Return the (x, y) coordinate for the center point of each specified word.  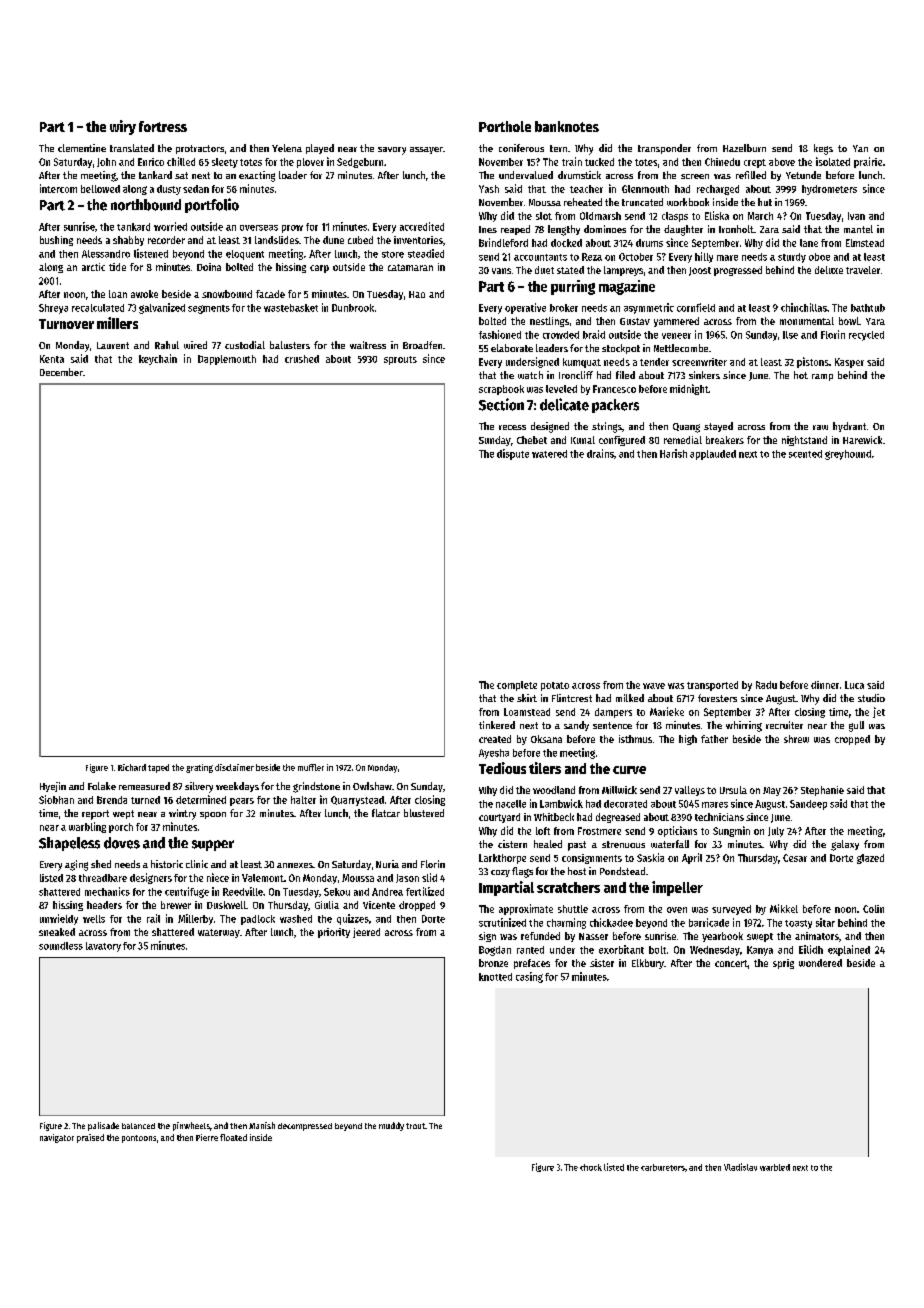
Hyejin (53, 787)
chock (591, 1167)
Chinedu (722, 162)
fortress (163, 126)
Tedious (502, 768)
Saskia (650, 857)
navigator (57, 1138)
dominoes (605, 229)
